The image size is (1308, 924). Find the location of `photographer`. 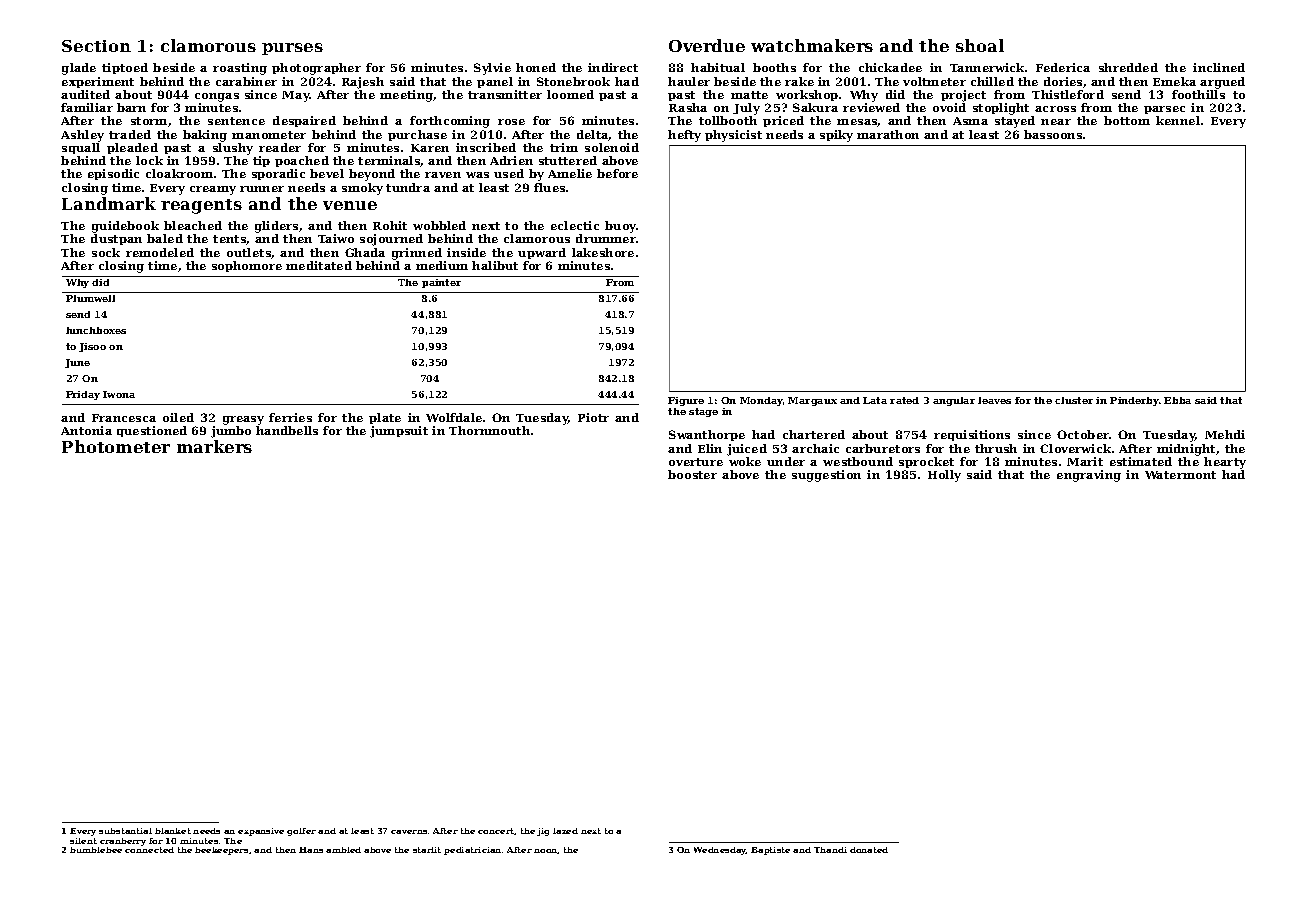

photographer is located at coordinates (316, 69).
